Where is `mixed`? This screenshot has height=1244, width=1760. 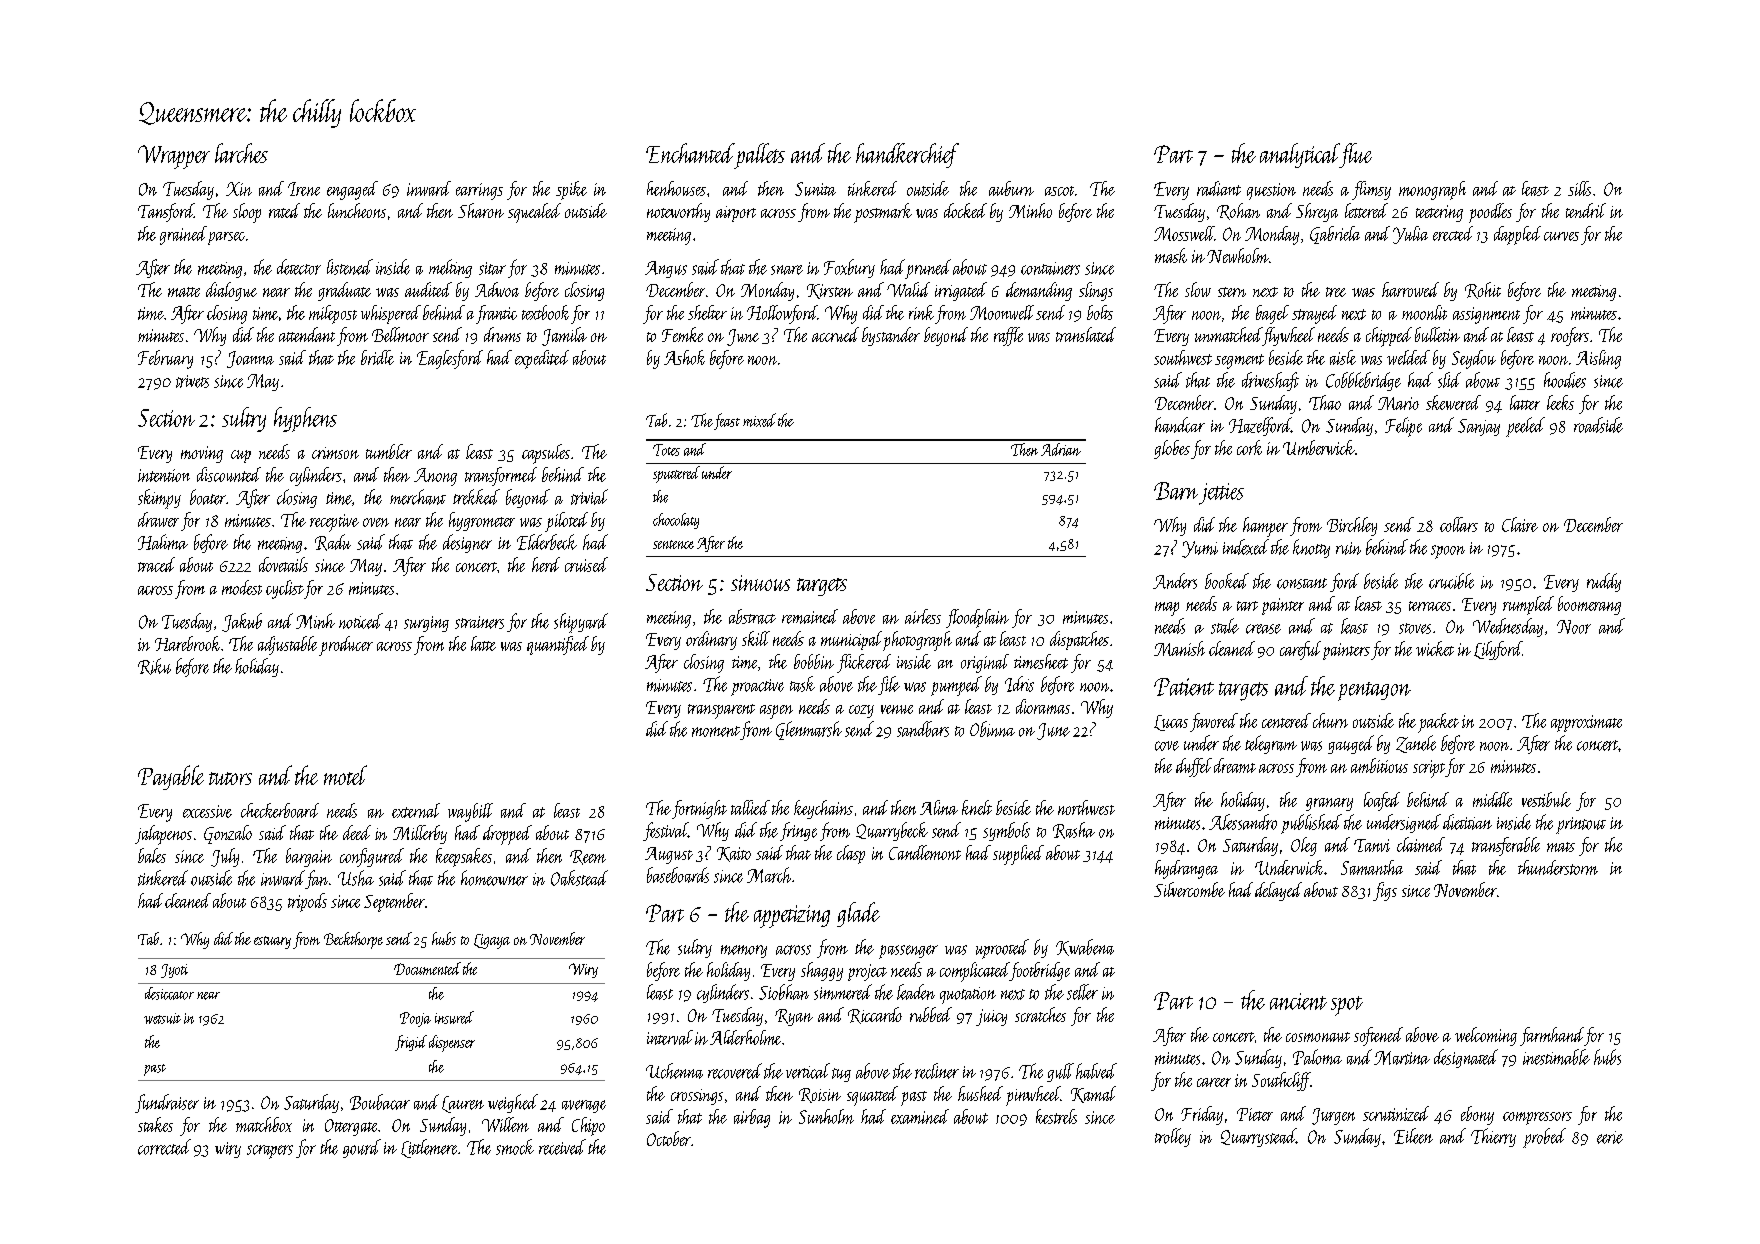 mixed is located at coordinates (759, 420).
